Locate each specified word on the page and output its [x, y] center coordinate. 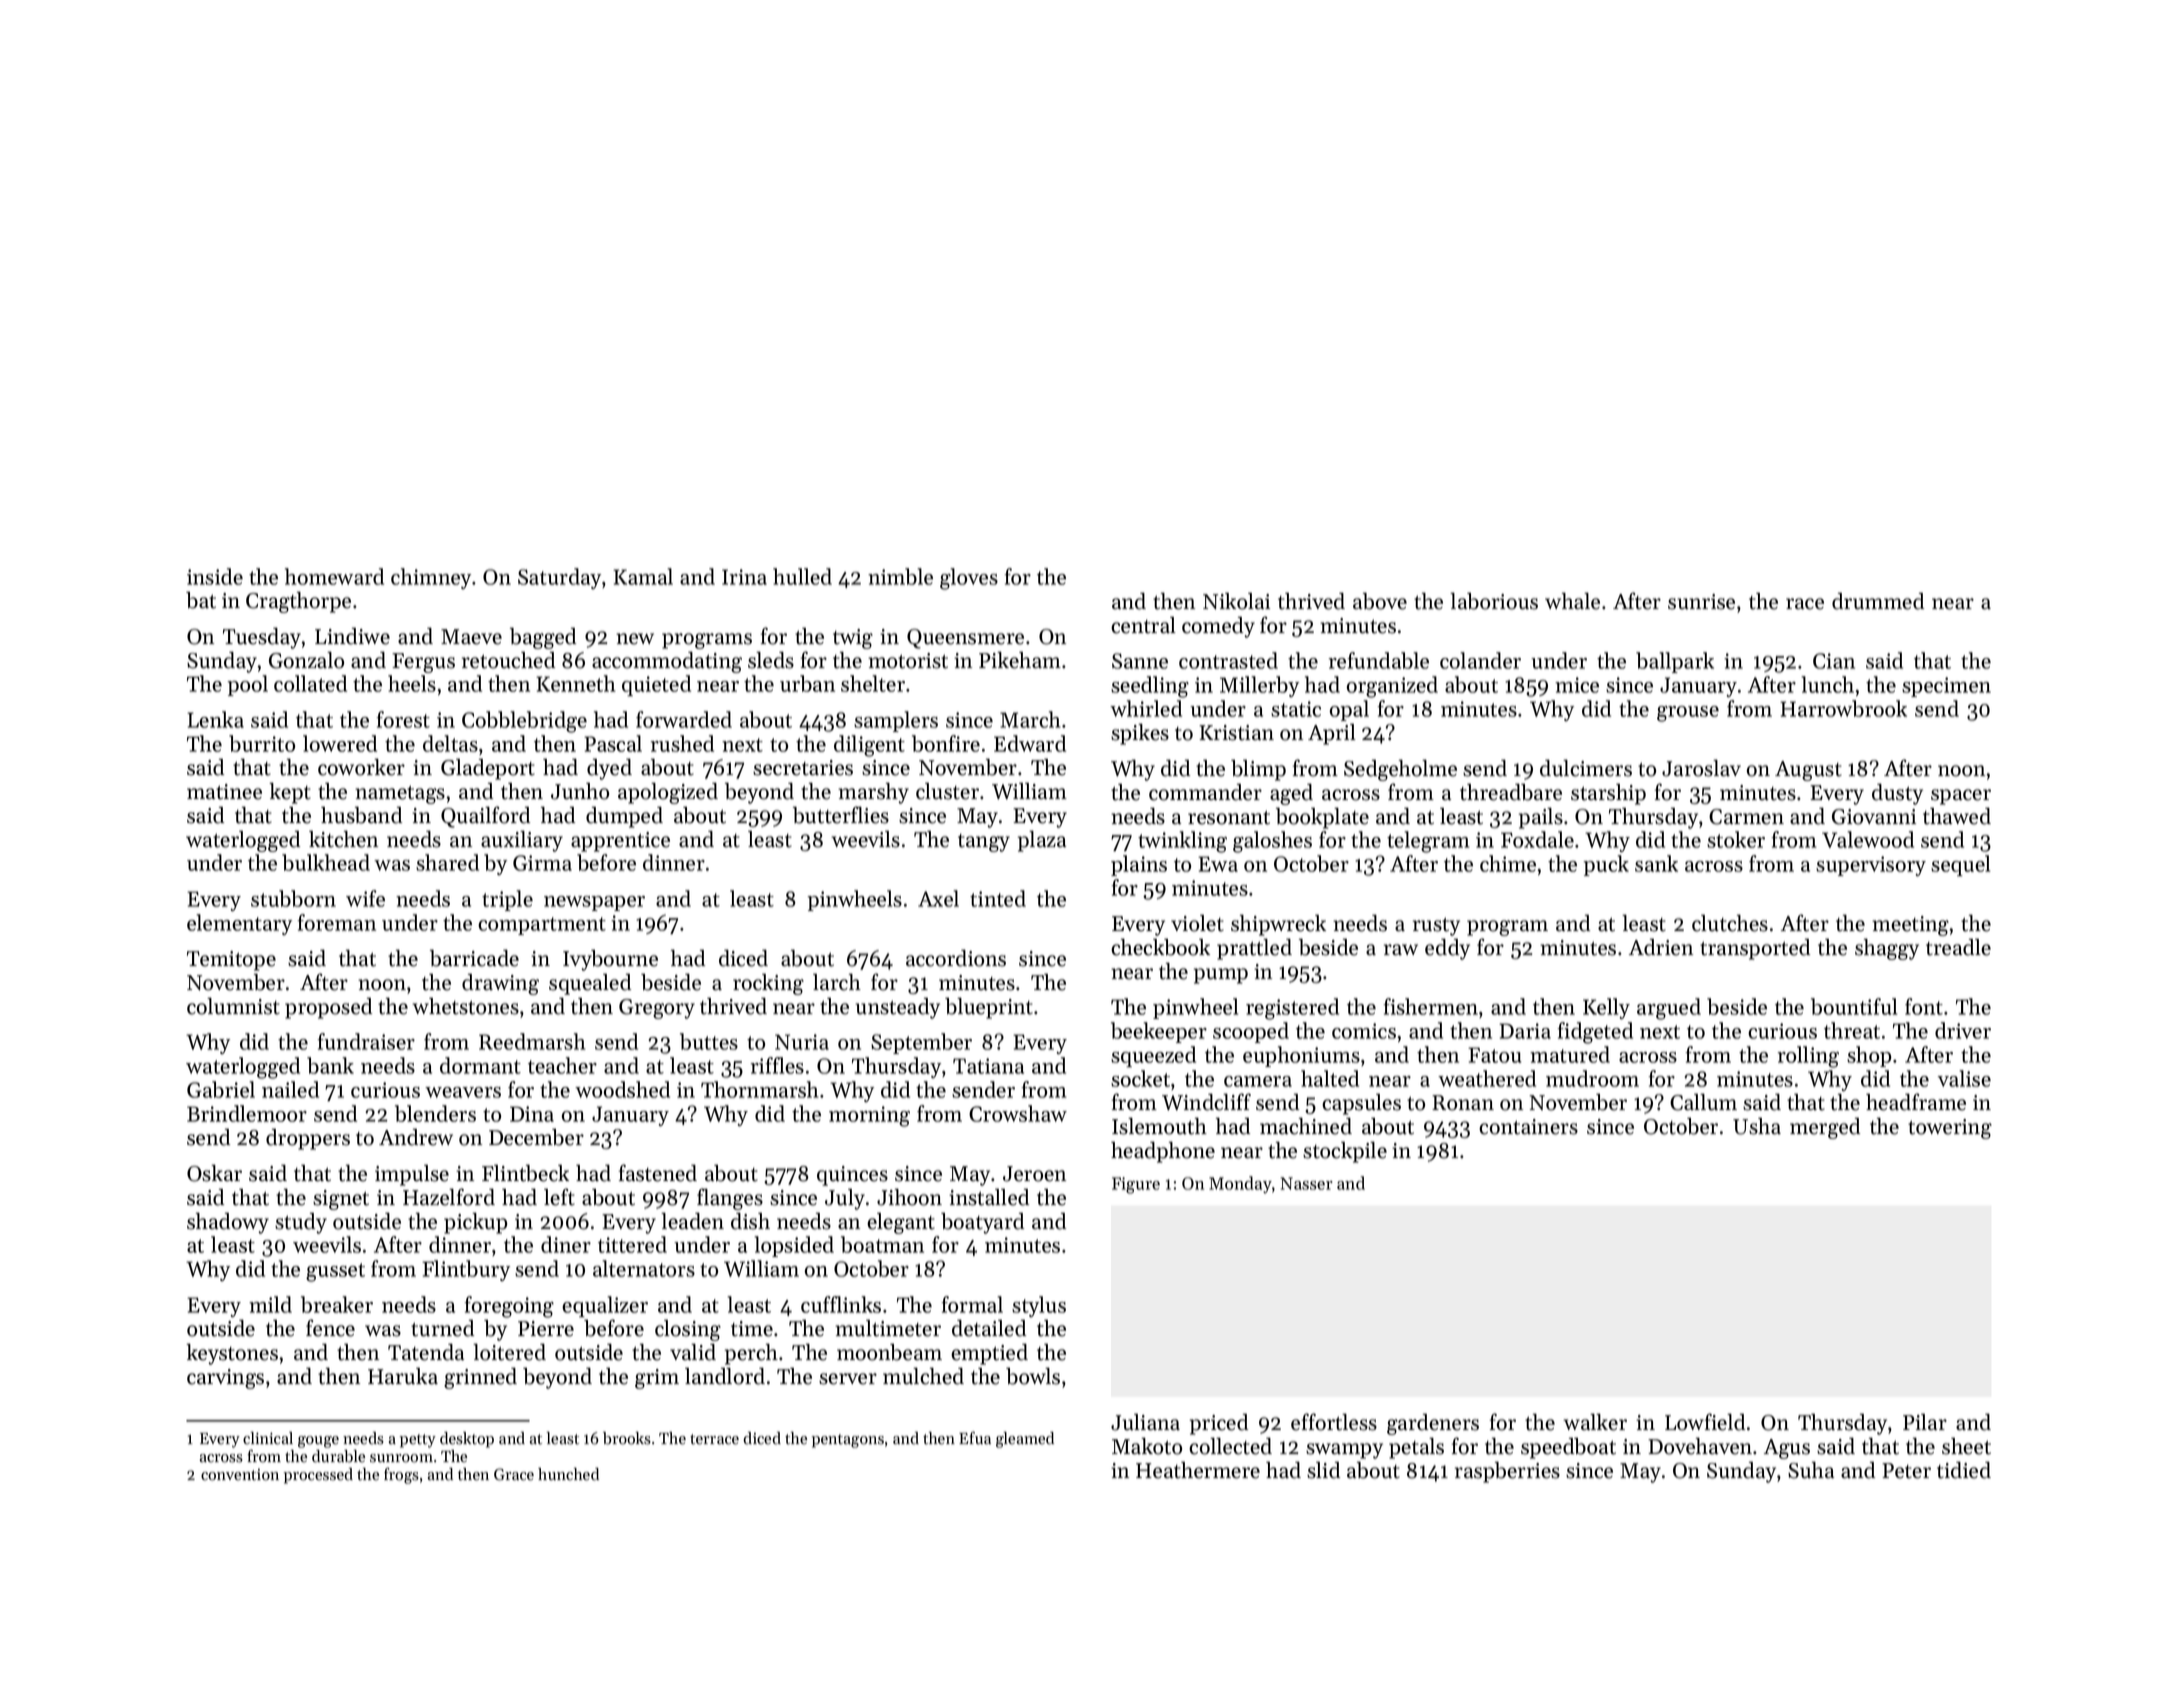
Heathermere [1198, 1470]
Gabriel [221, 1089]
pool [248, 685]
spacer [1961, 797]
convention [240, 1475]
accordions [956, 958]
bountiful [1854, 1006]
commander [1205, 792]
